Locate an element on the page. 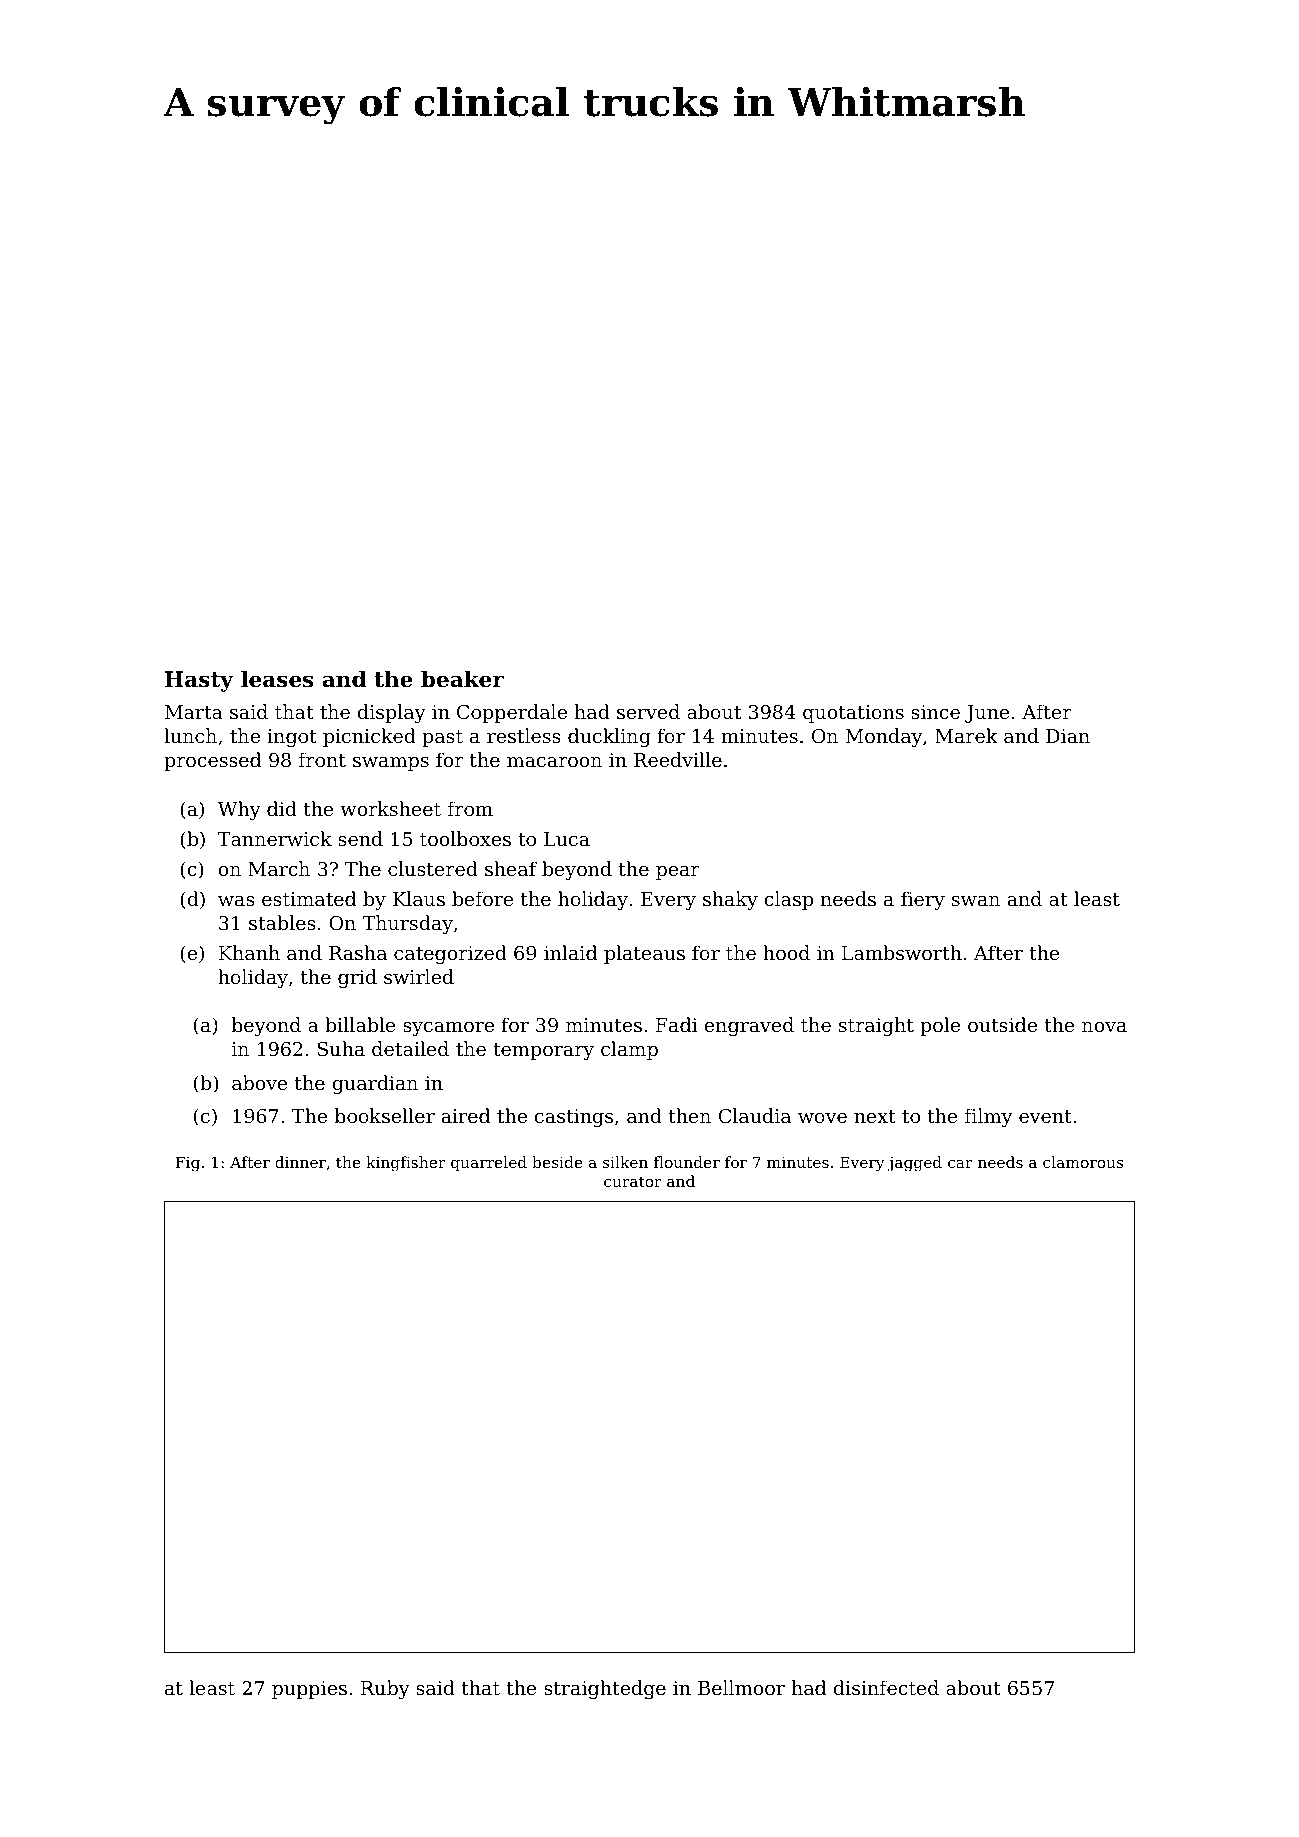  nova is located at coordinates (1104, 1027).
